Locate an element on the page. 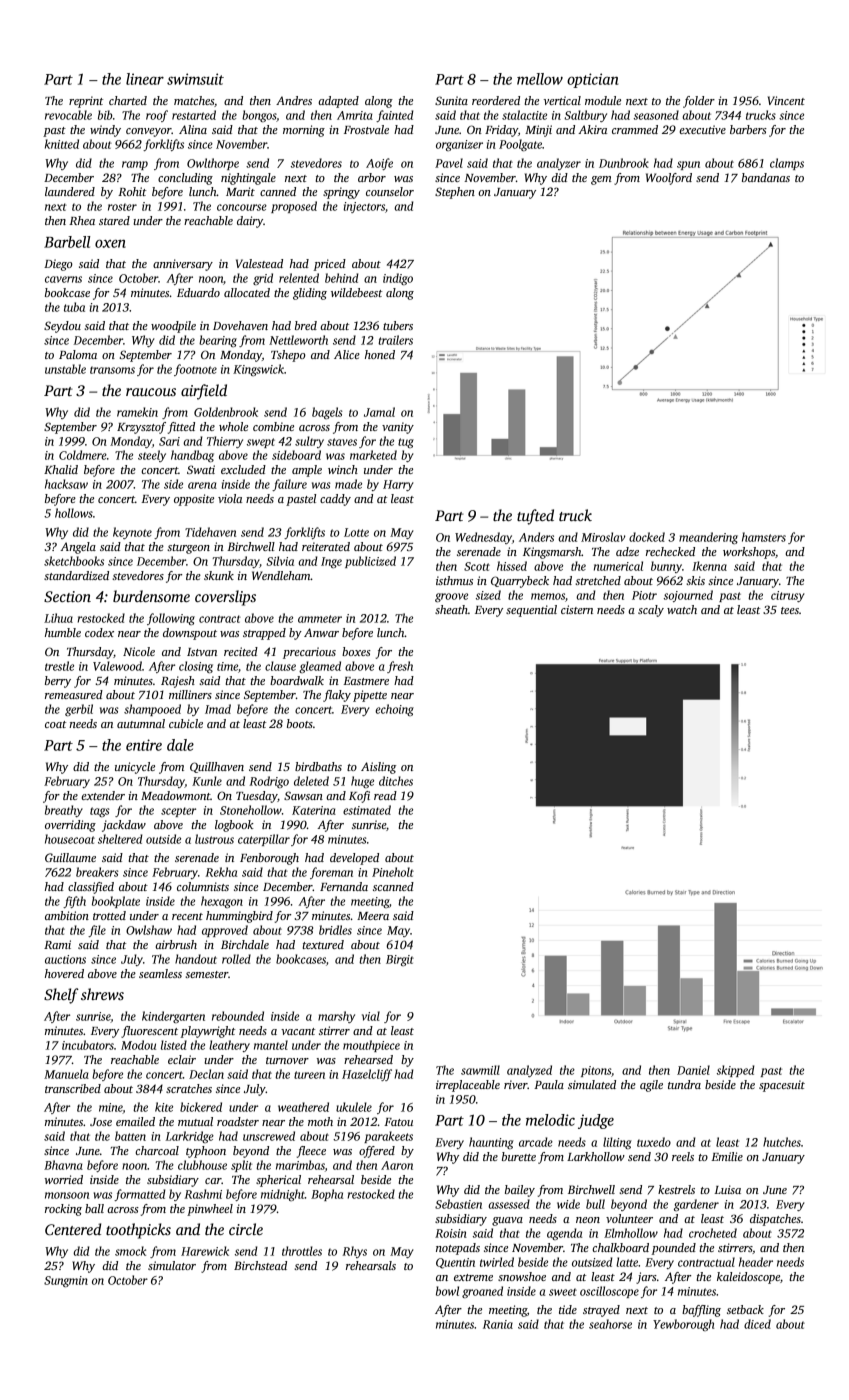 The height and width of the image is (1400, 849). tees is located at coordinates (790, 610).
